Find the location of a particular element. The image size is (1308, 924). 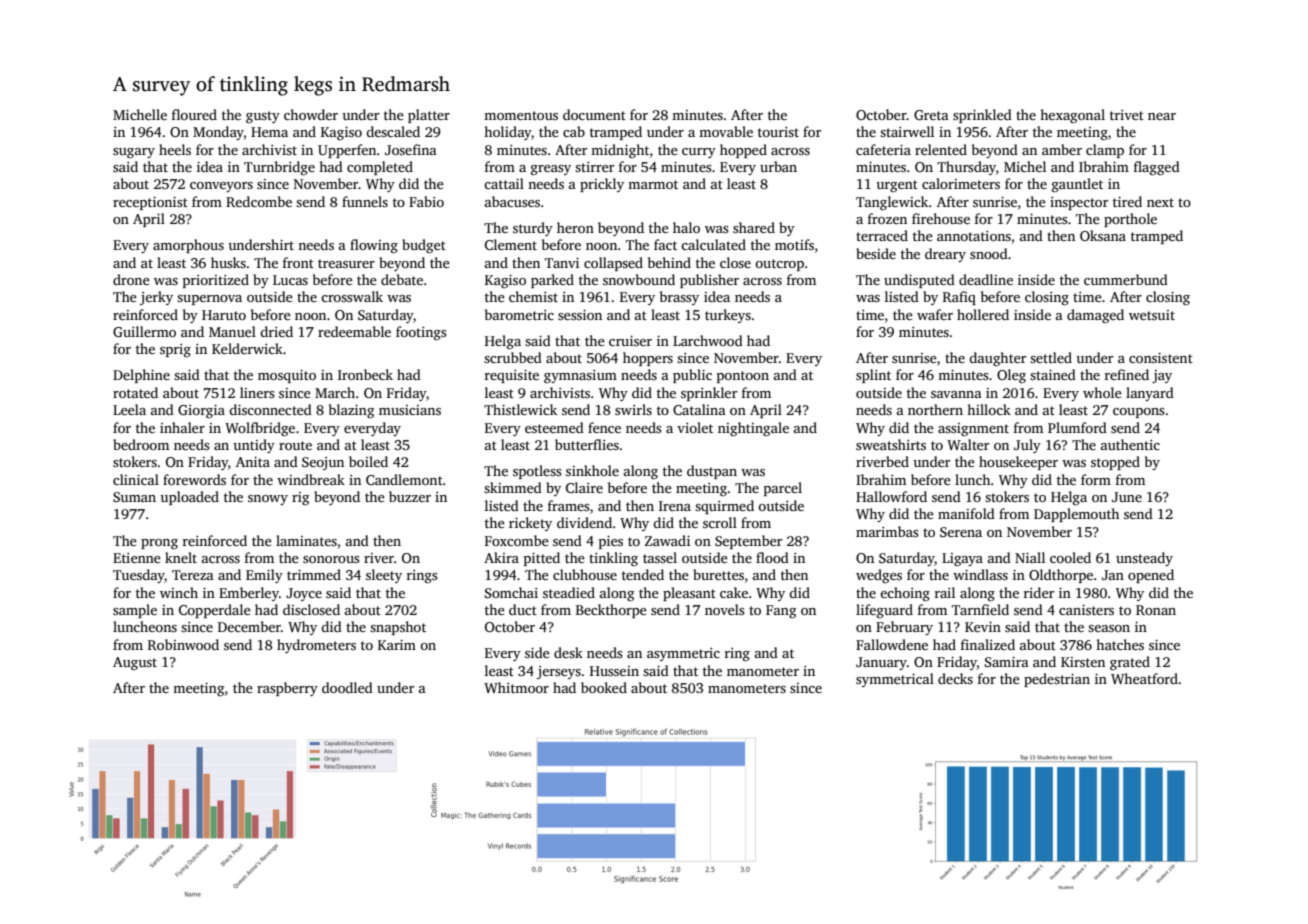

floured is located at coordinates (194, 114).
